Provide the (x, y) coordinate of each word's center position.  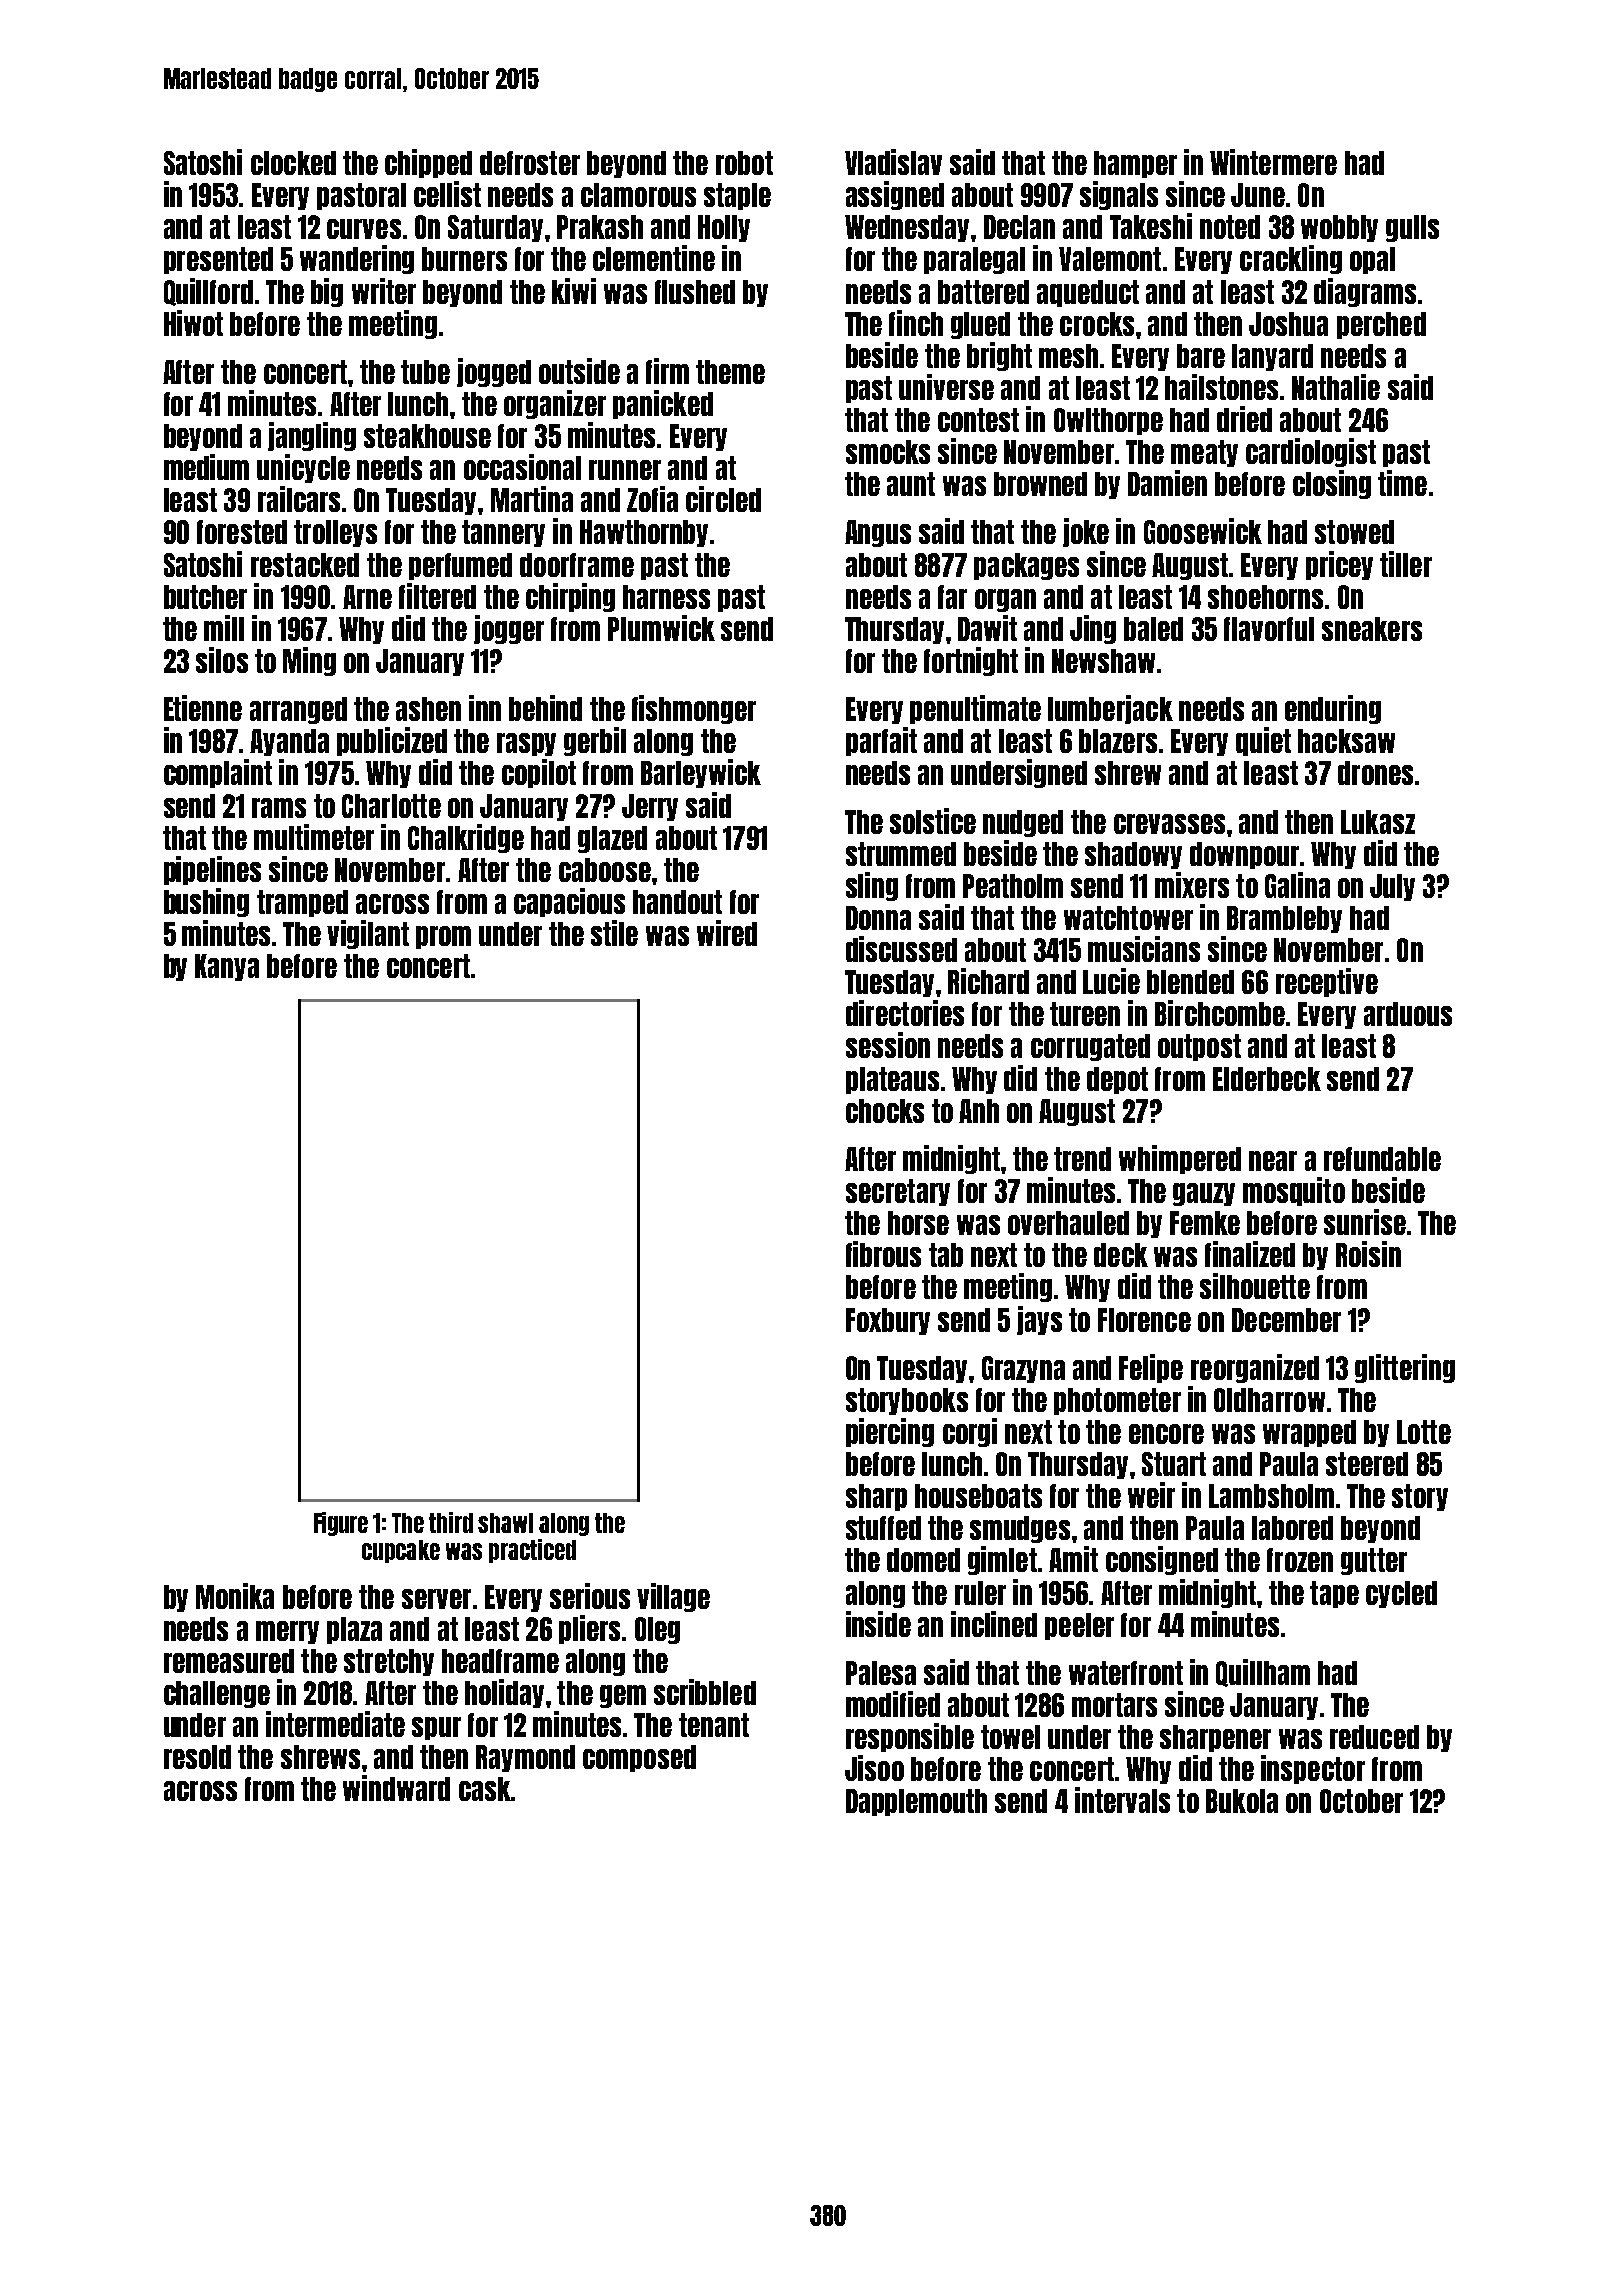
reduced (1374, 1737)
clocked (293, 163)
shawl (505, 1523)
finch (916, 323)
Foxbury (888, 1321)
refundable (1382, 1159)
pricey (1339, 565)
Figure (341, 1524)
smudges (1020, 1529)
